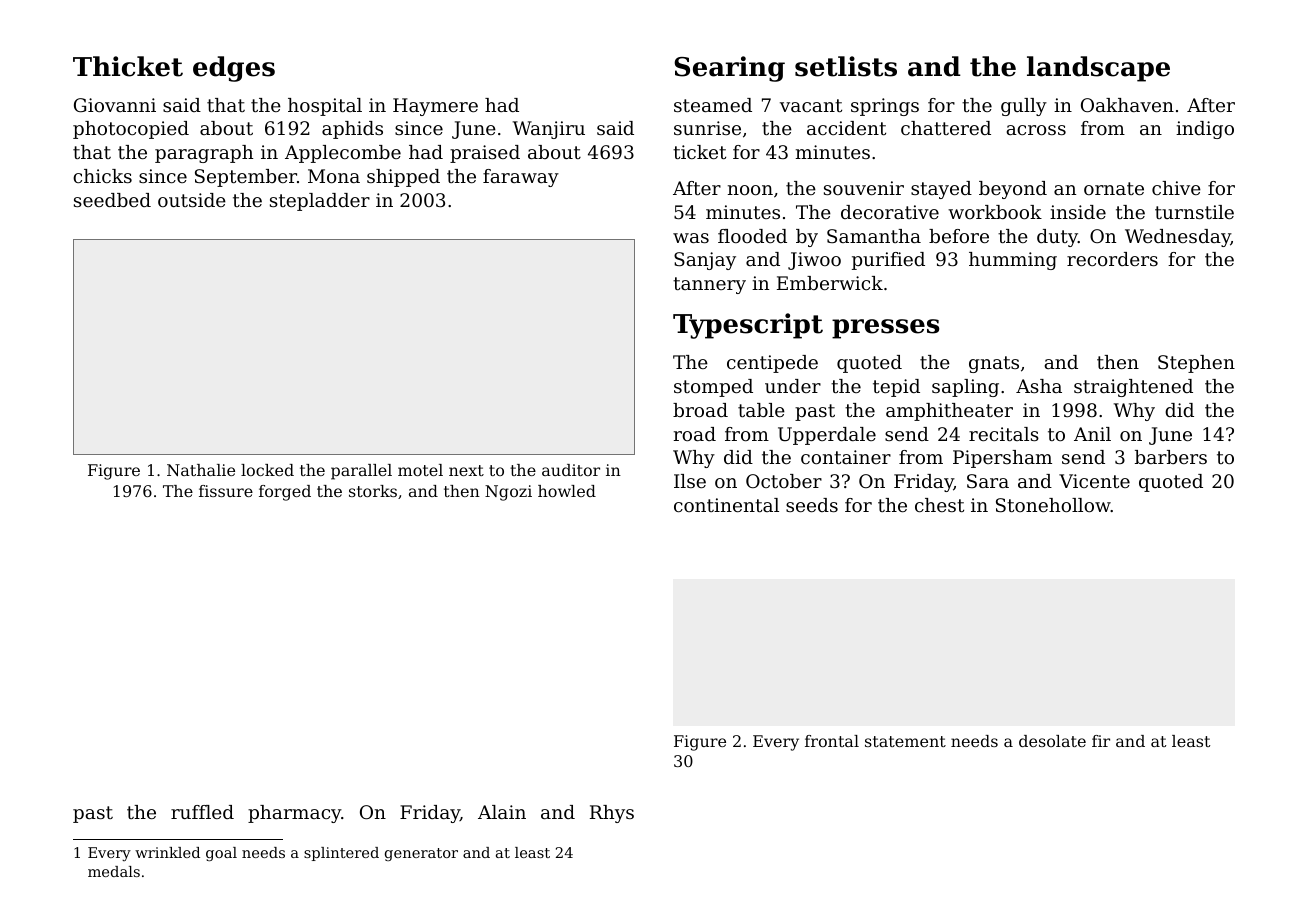 The image size is (1308, 924). What do you see at coordinates (285, 493) in the document?
I see `forged` at bounding box center [285, 493].
